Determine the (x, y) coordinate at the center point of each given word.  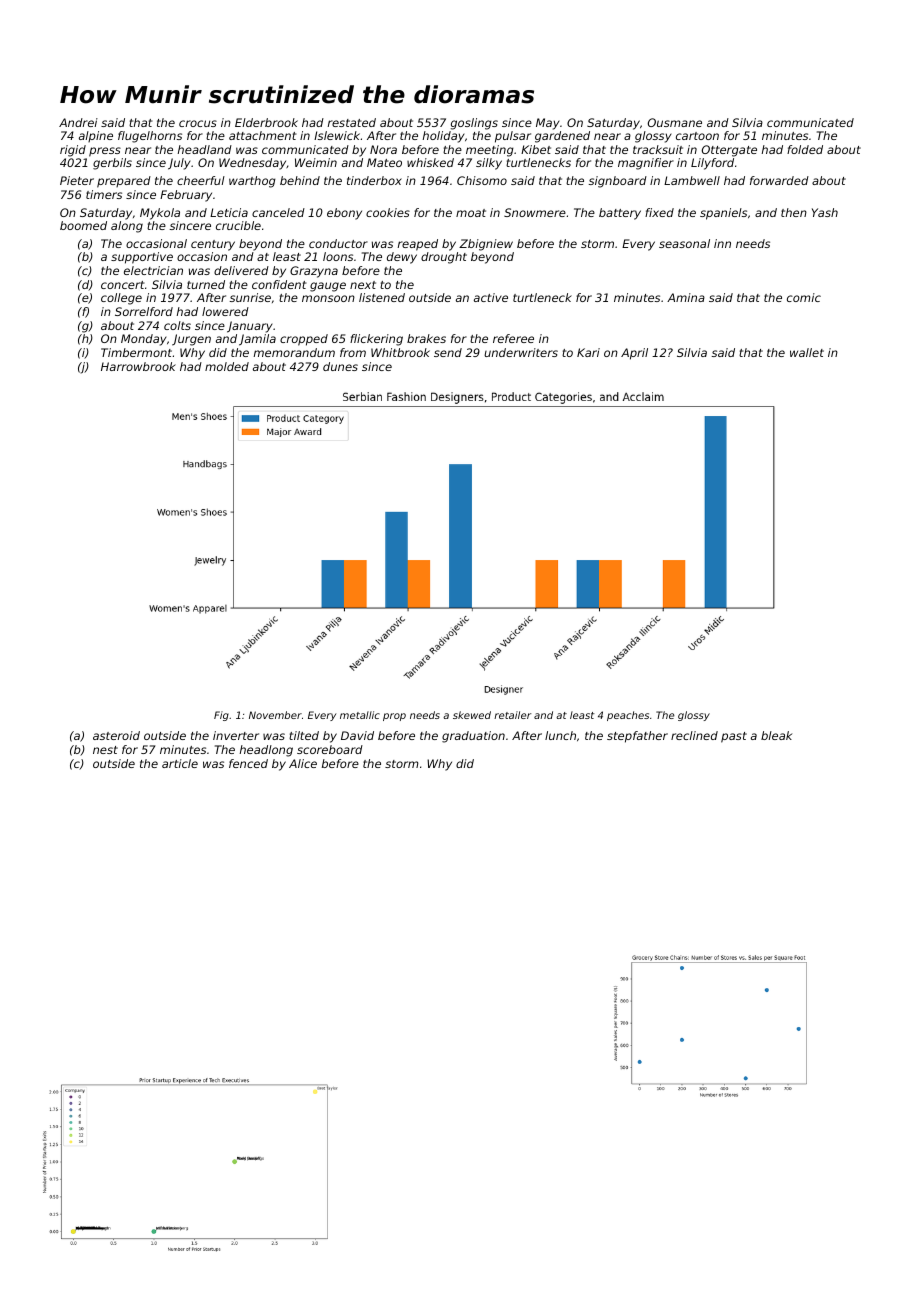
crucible (238, 225)
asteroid (116, 735)
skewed (472, 715)
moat (471, 213)
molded (227, 366)
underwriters (521, 352)
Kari (588, 352)
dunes (340, 366)
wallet (807, 352)
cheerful (201, 180)
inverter (236, 735)
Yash (825, 212)
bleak (776, 735)
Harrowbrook (138, 366)
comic (804, 297)
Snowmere (535, 212)
